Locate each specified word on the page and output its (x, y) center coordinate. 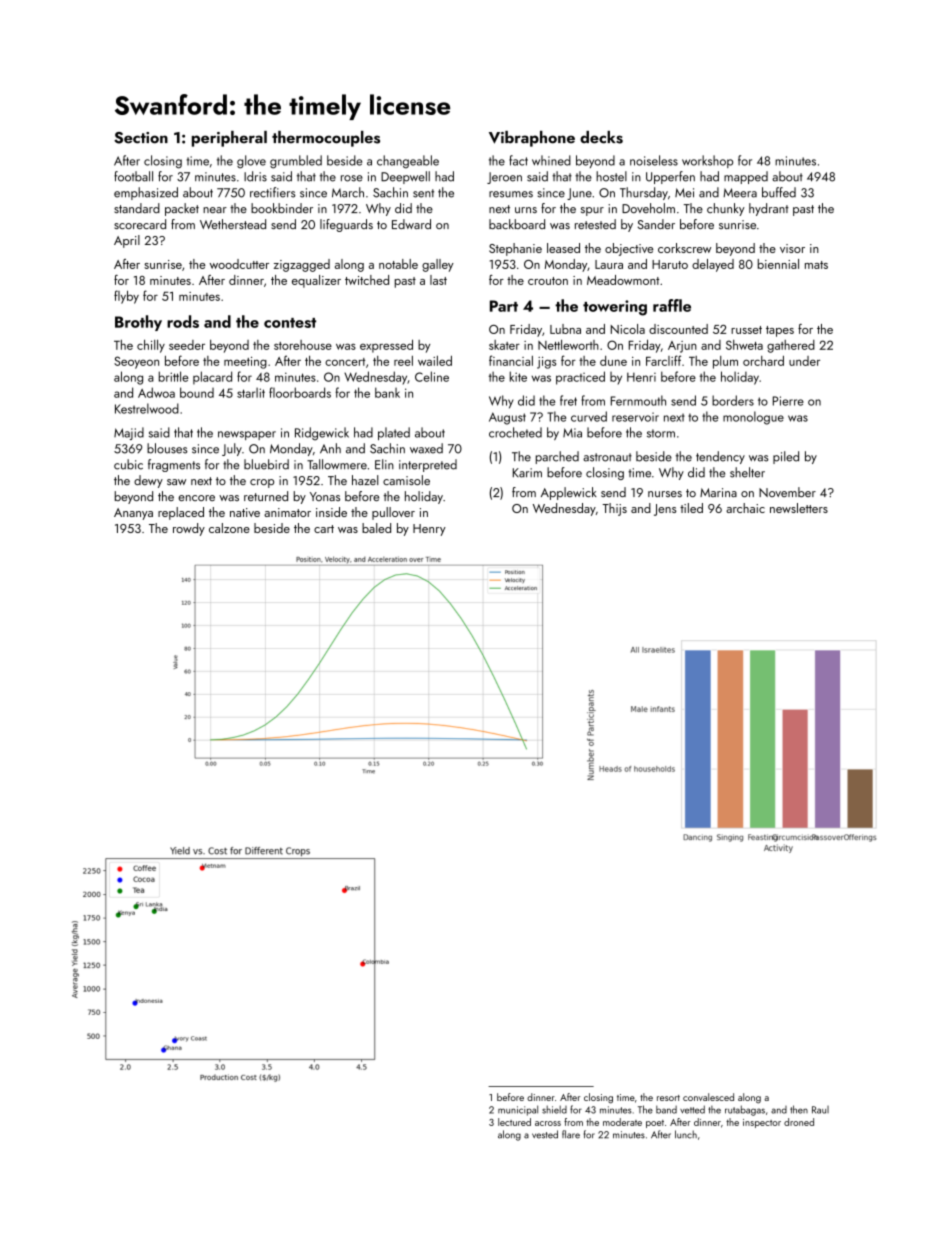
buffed (779, 192)
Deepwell (405, 177)
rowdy (189, 529)
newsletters (799, 508)
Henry (429, 530)
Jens (665, 510)
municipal (518, 1110)
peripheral (229, 139)
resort (668, 1098)
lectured (514, 1122)
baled (376, 528)
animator (287, 512)
